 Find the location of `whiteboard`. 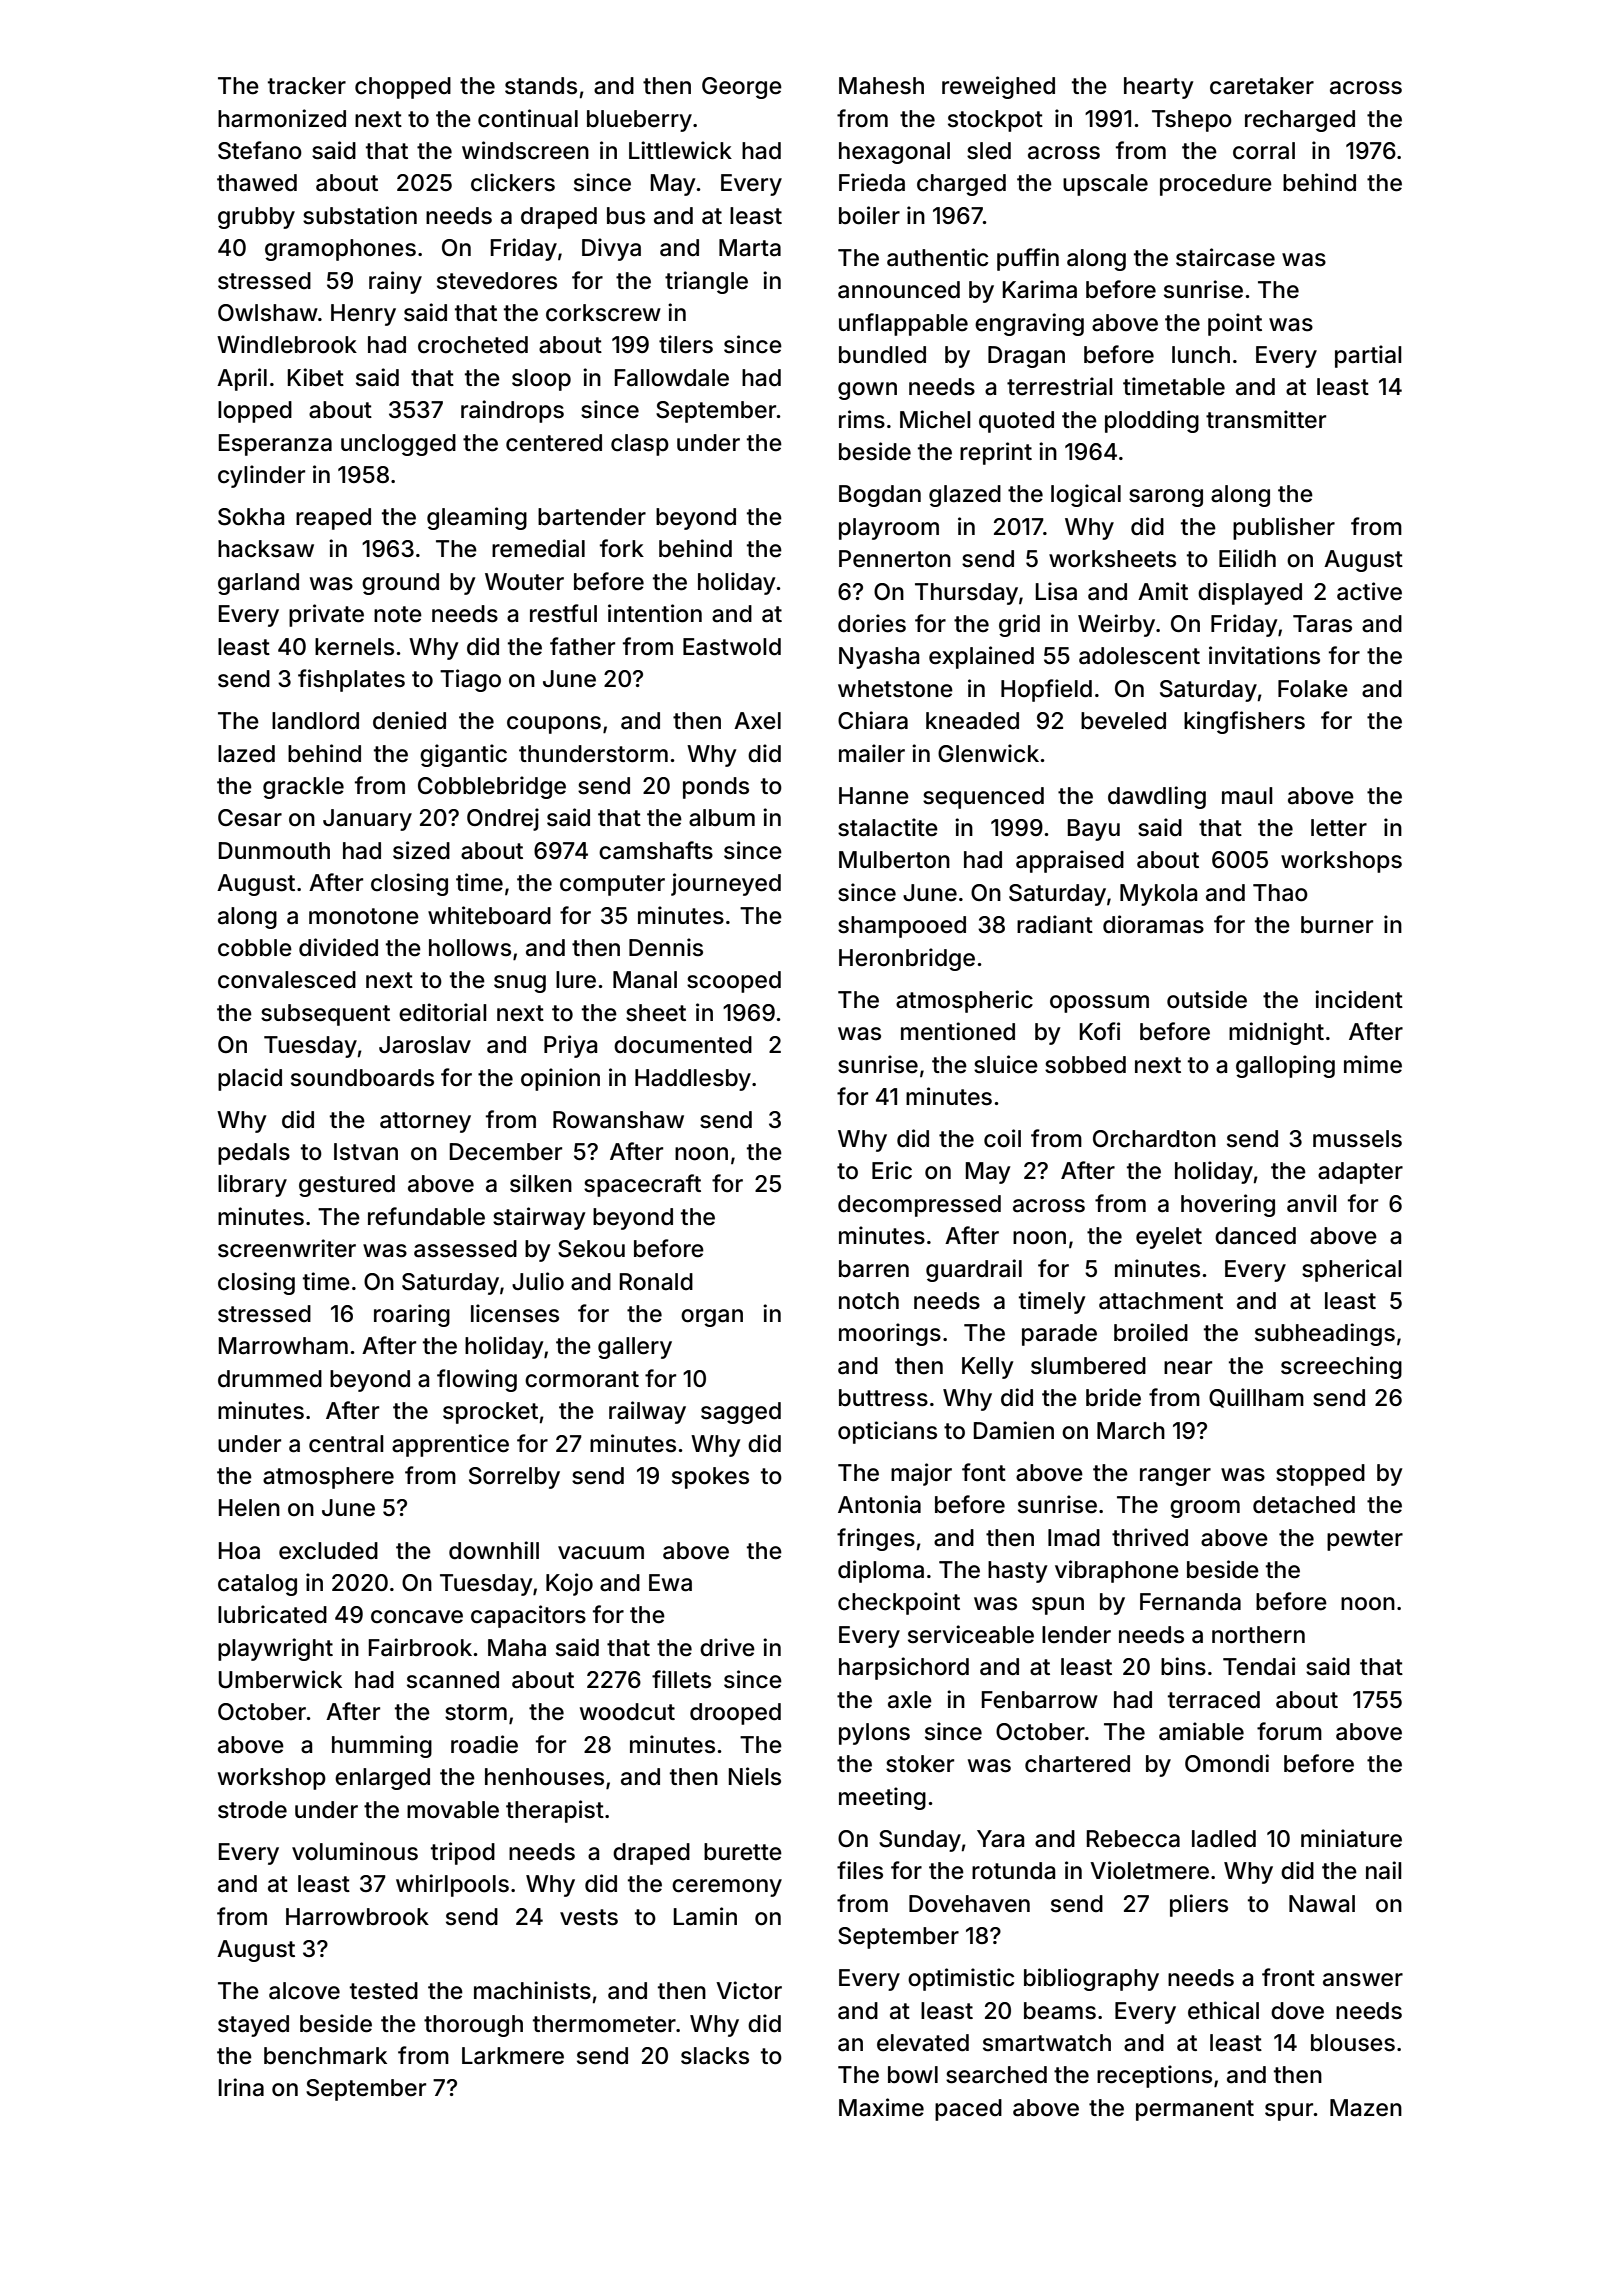

whiteboard is located at coordinates (489, 915).
